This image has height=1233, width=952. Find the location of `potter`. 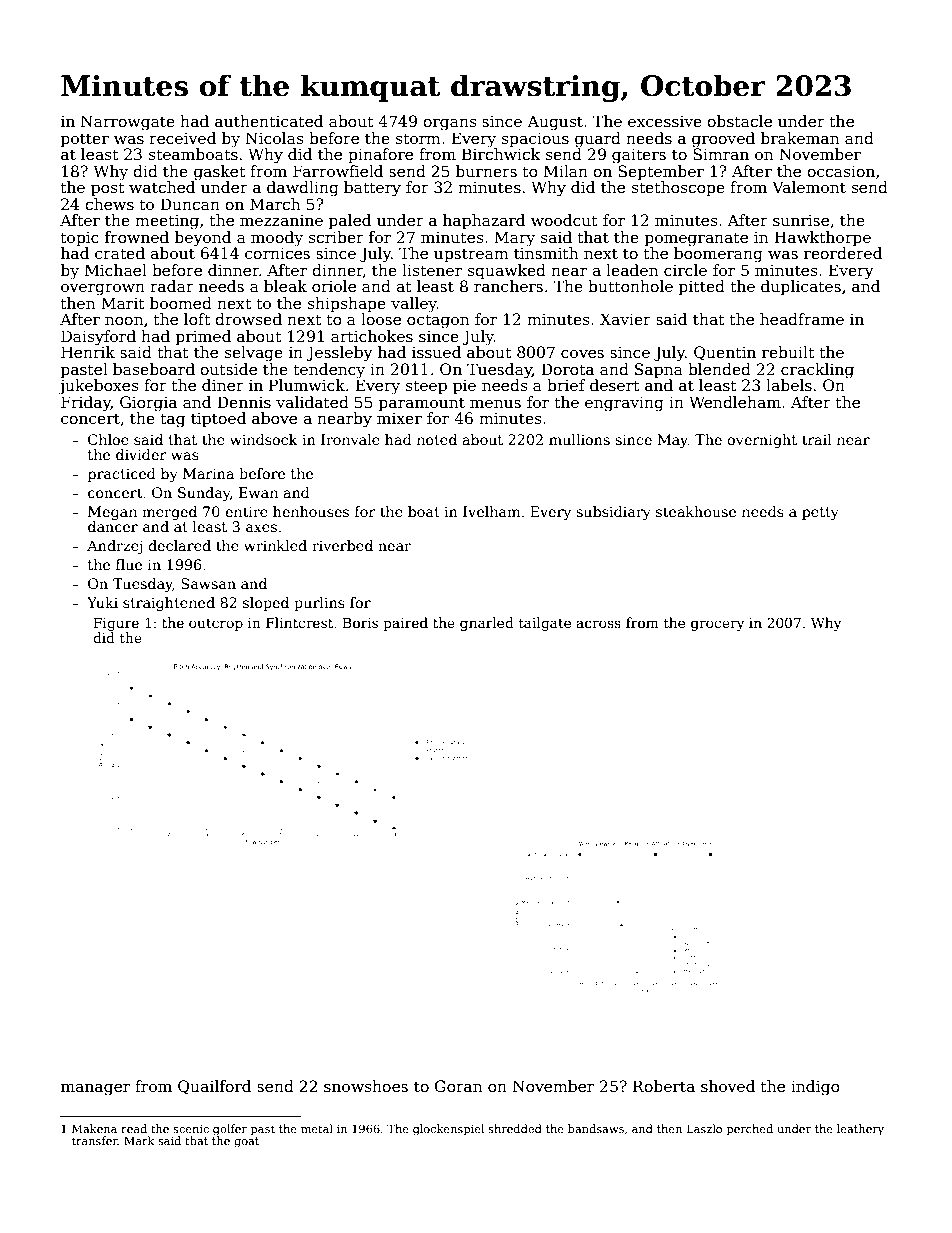

potter is located at coordinates (85, 140).
